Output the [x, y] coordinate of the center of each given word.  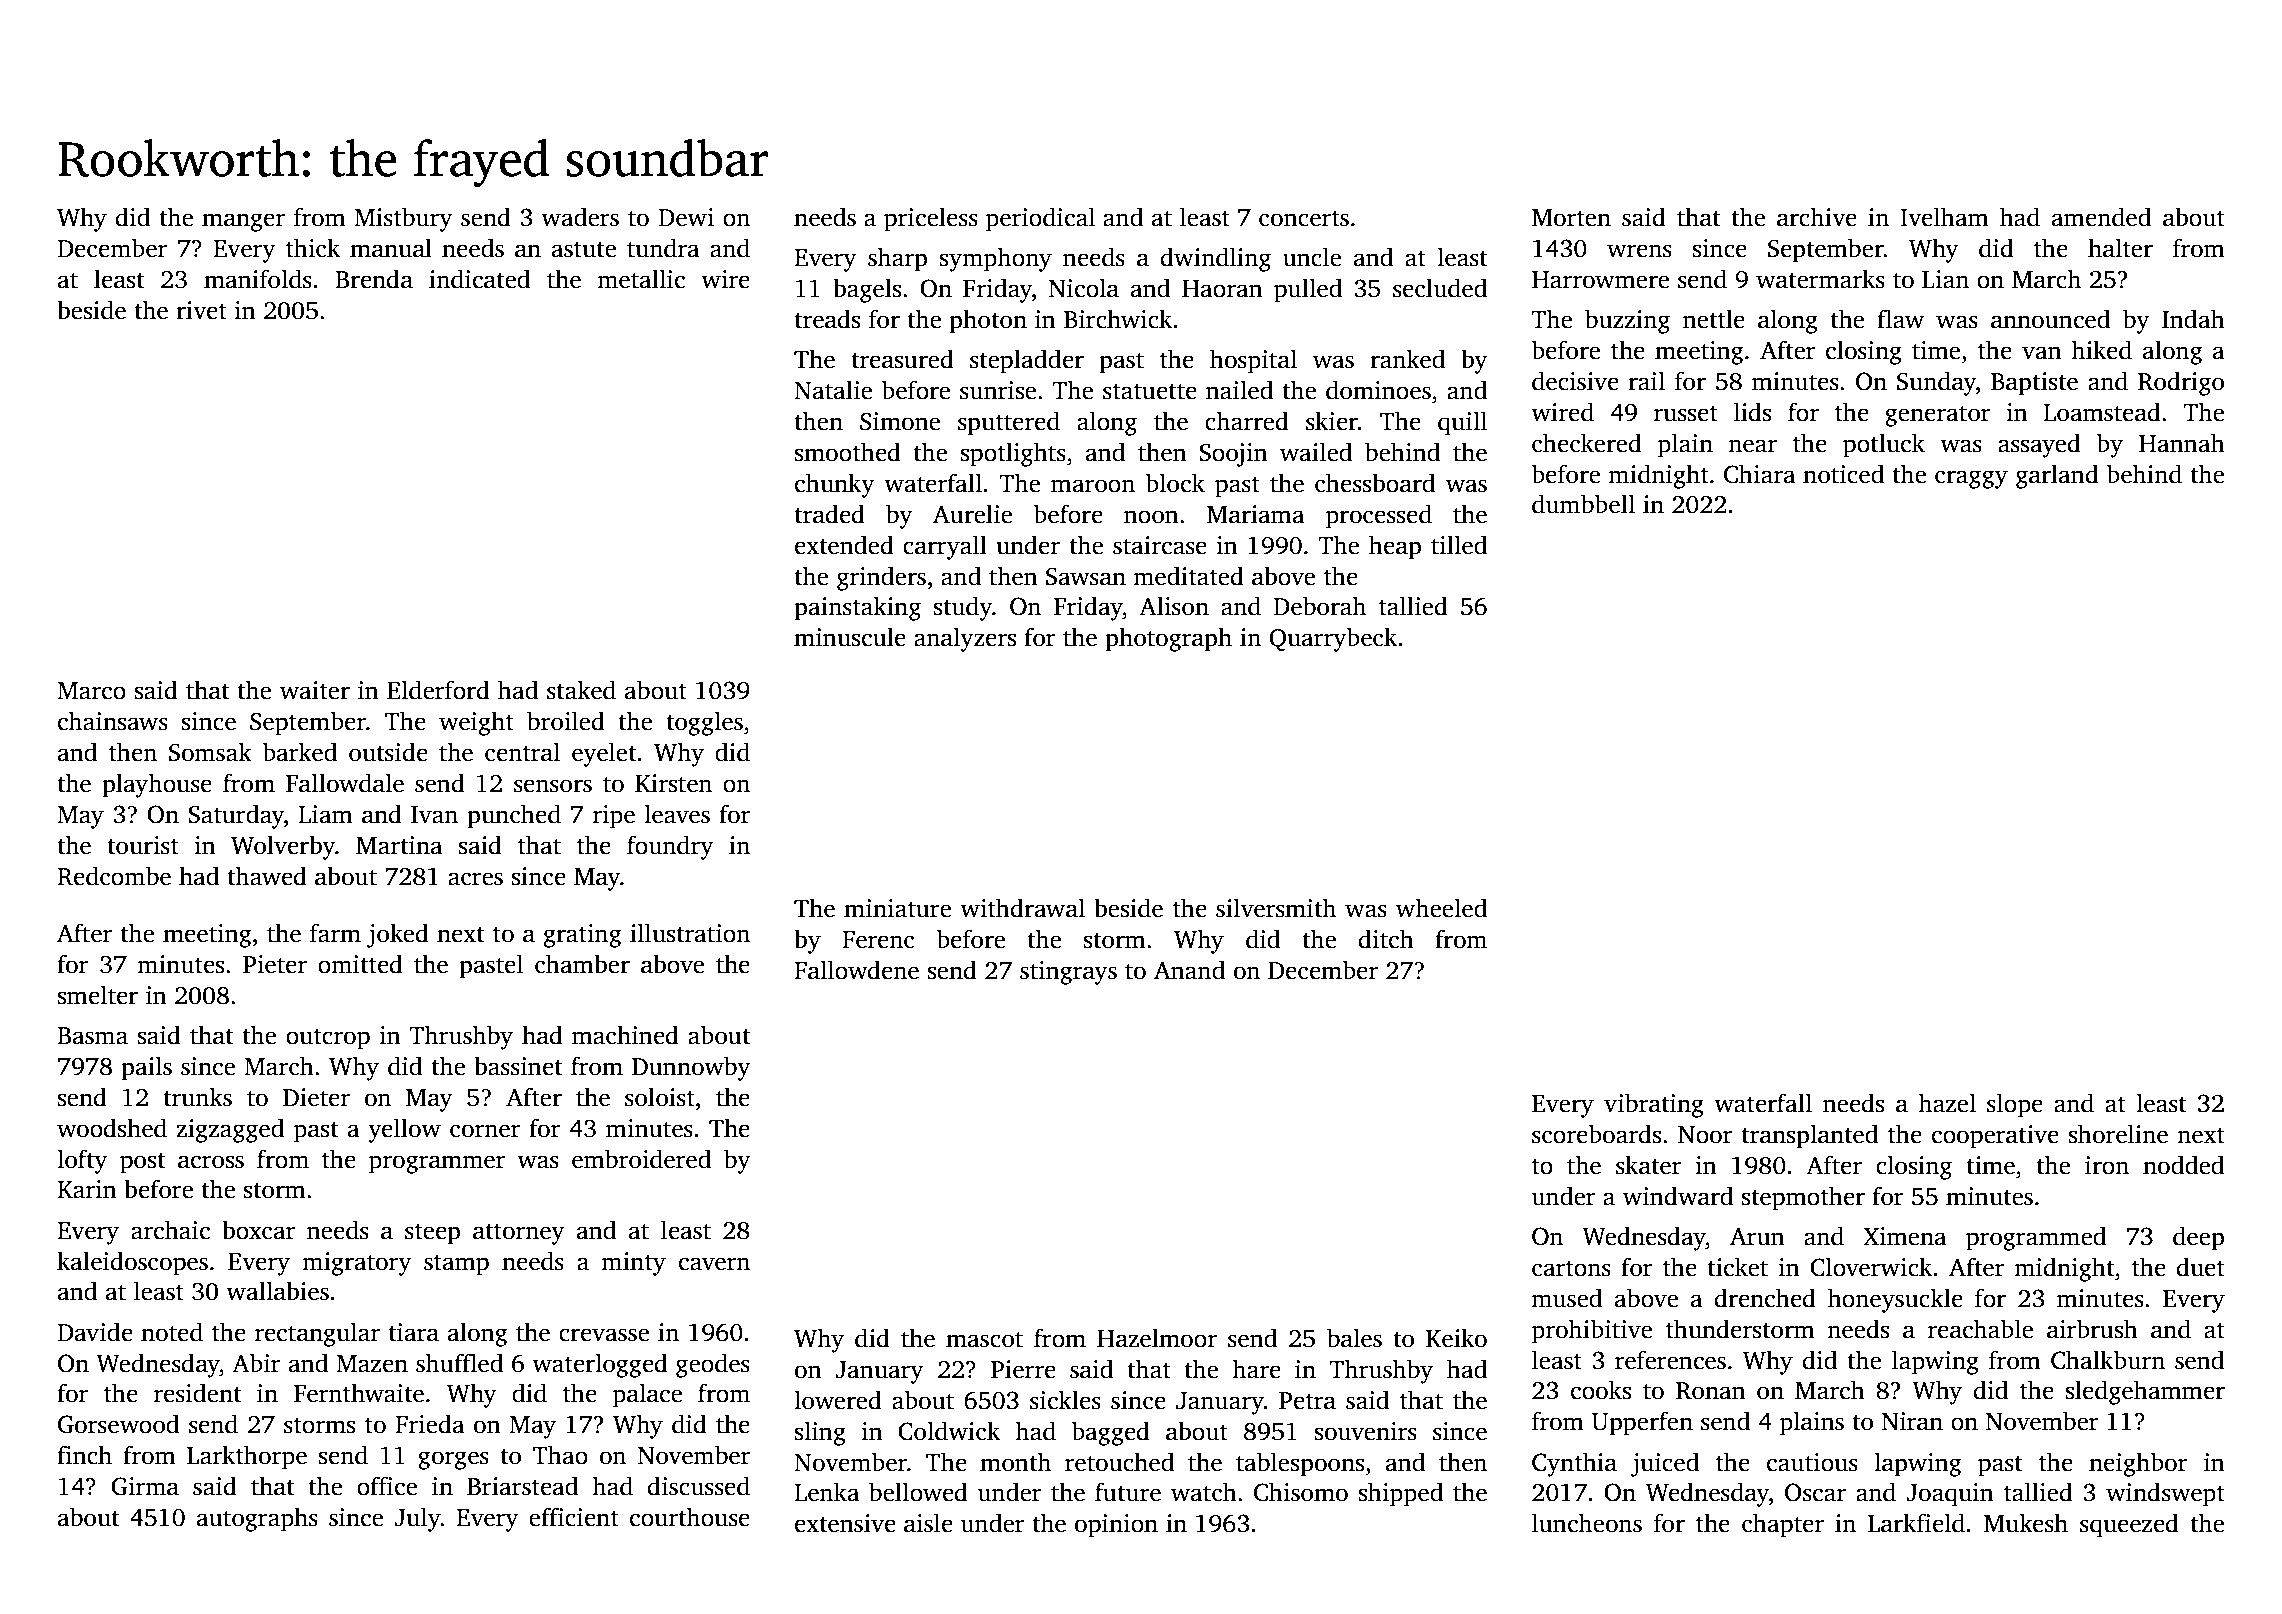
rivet [201, 310]
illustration [690, 933]
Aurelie [972, 514]
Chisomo [1301, 1492]
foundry [670, 847]
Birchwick [1118, 319]
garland [2057, 476]
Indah [2193, 319]
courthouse [690, 1517]
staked [581, 690]
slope [2015, 1105]
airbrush [2092, 1329]
